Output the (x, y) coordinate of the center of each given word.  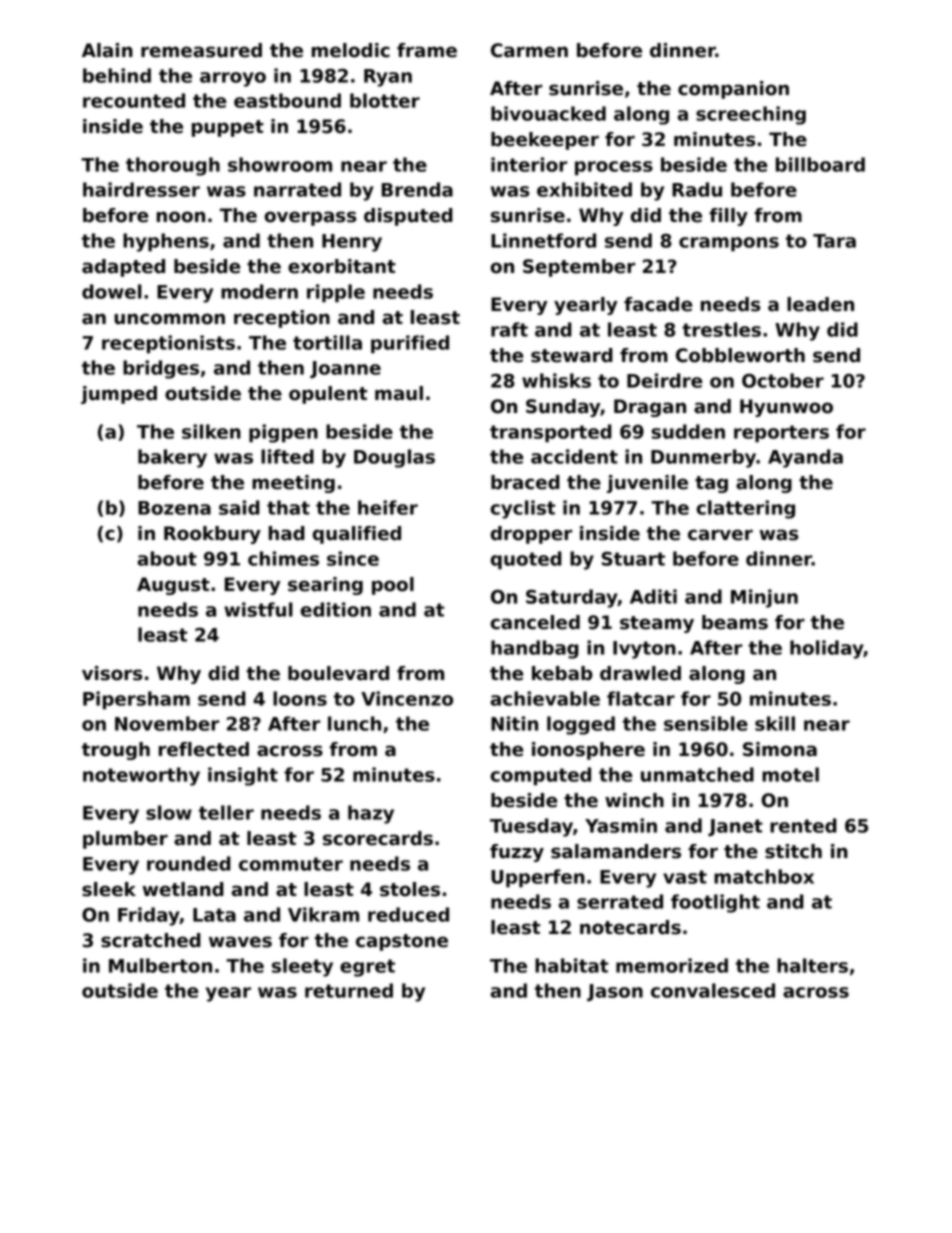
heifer (388, 507)
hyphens (166, 242)
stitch (793, 851)
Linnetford (543, 240)
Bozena (174, 508)
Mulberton (160, 965)
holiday (827, 649)
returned (349, 990)
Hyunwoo (786, 408)
